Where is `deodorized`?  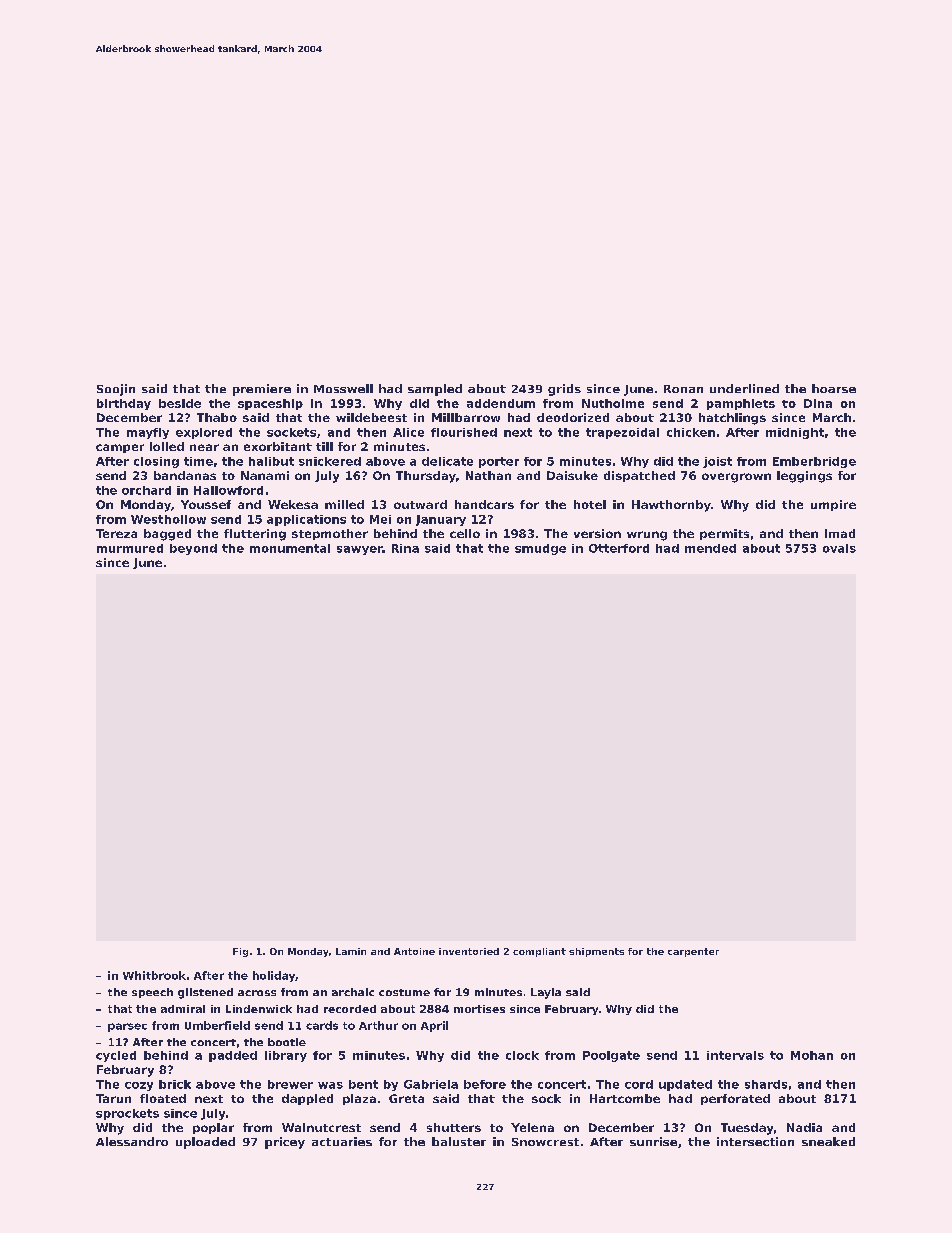
deodorized is located at coordinates (573, 417).
